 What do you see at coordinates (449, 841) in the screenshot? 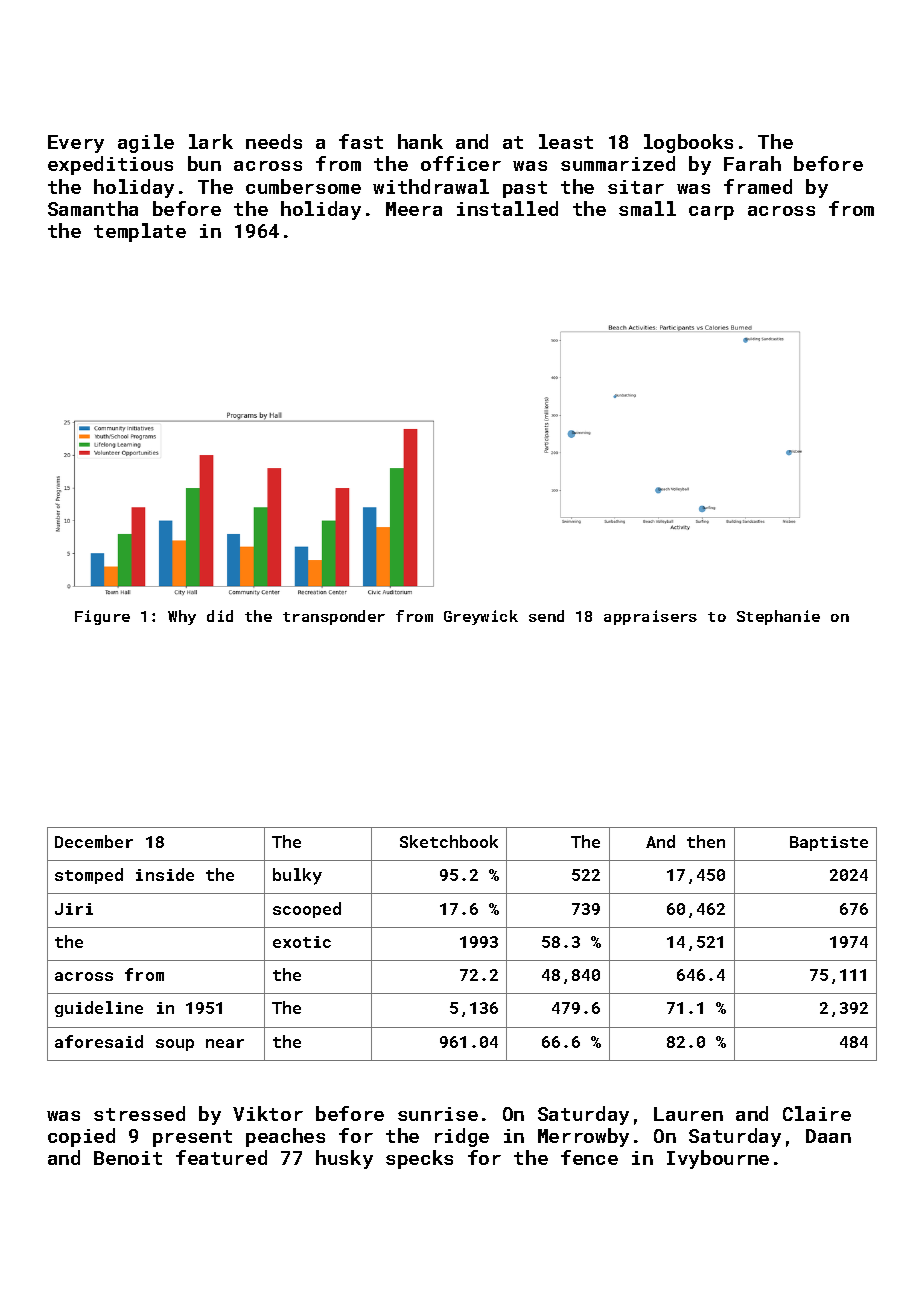
I see `Sketchbook` at bounding box center [449, 841].
